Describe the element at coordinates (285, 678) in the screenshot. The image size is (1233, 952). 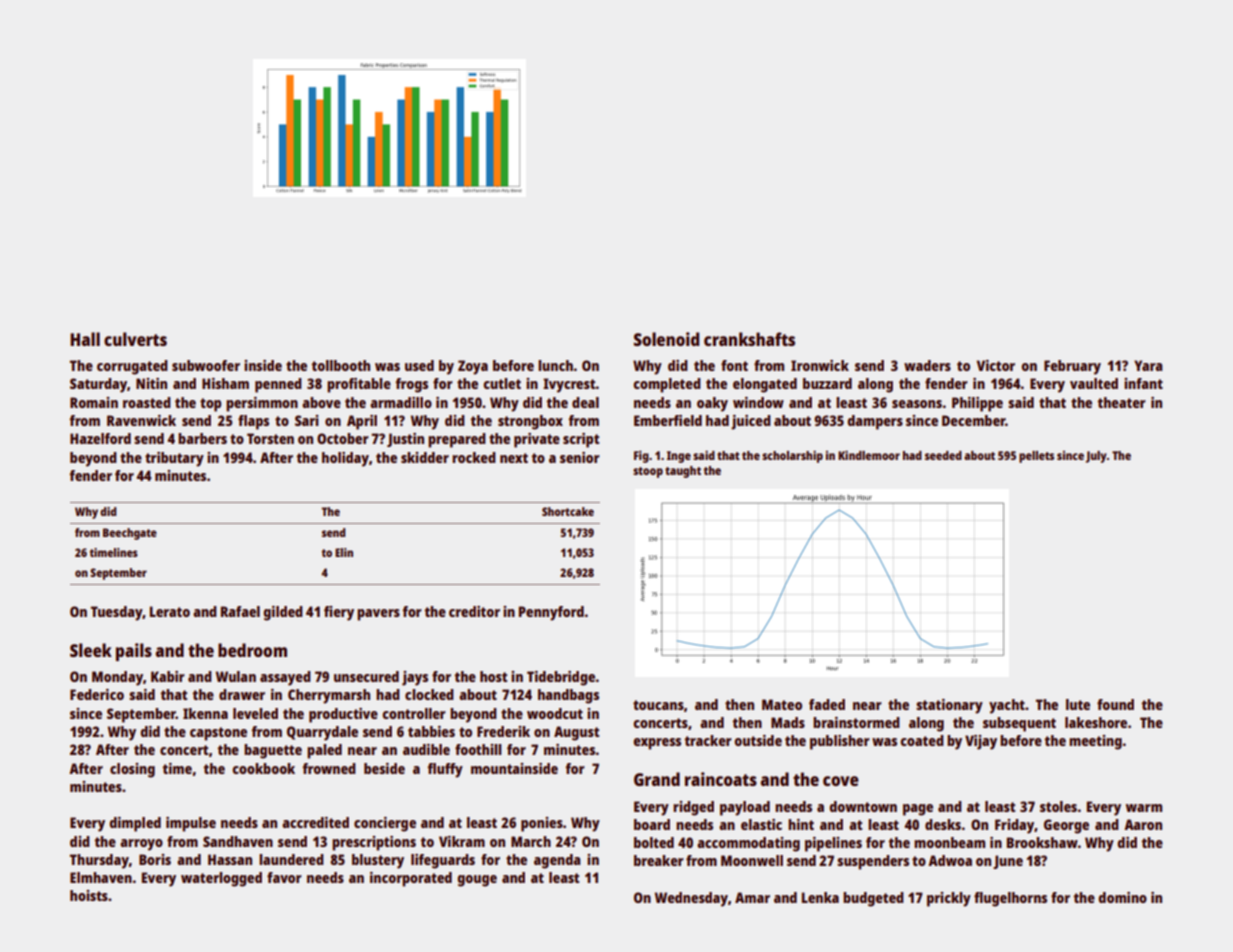
I see `assayed` at that location.
